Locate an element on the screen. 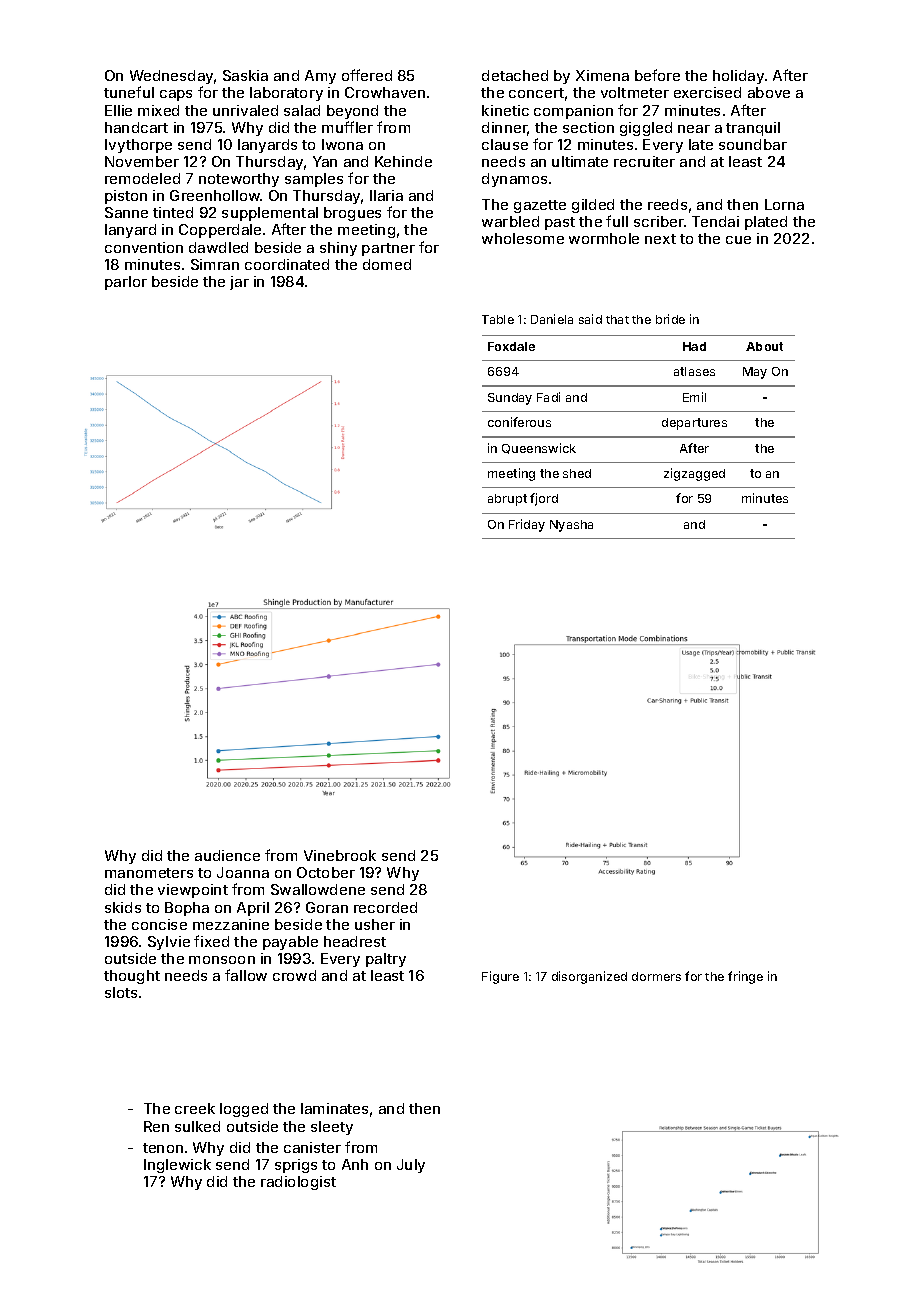 The image size is (924, 1308). before is located at coordinates (657, 75).
